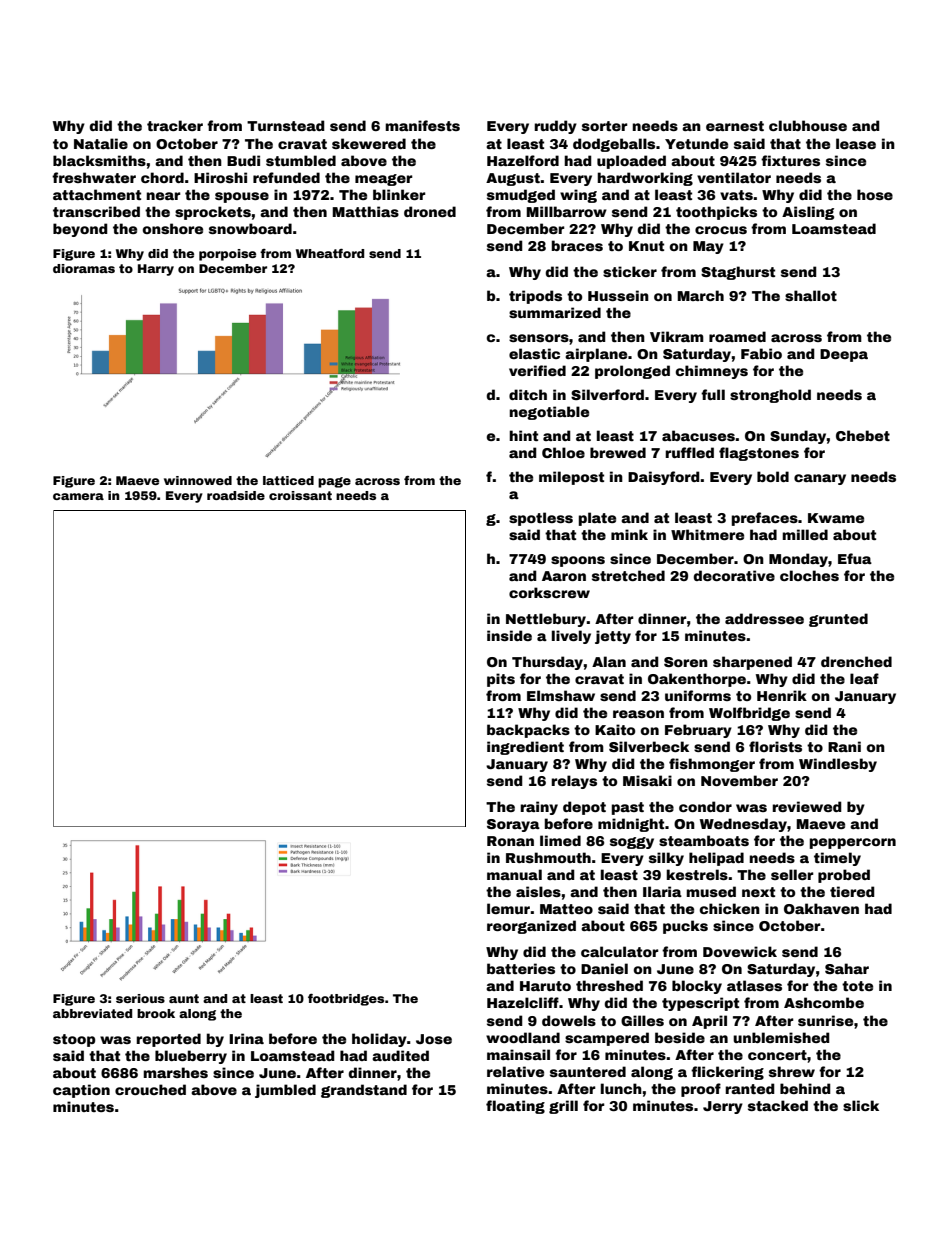  What do you see at coordinates (716, 213) in the document?
I see `toothpicks` at bounding box center [716, 213].
